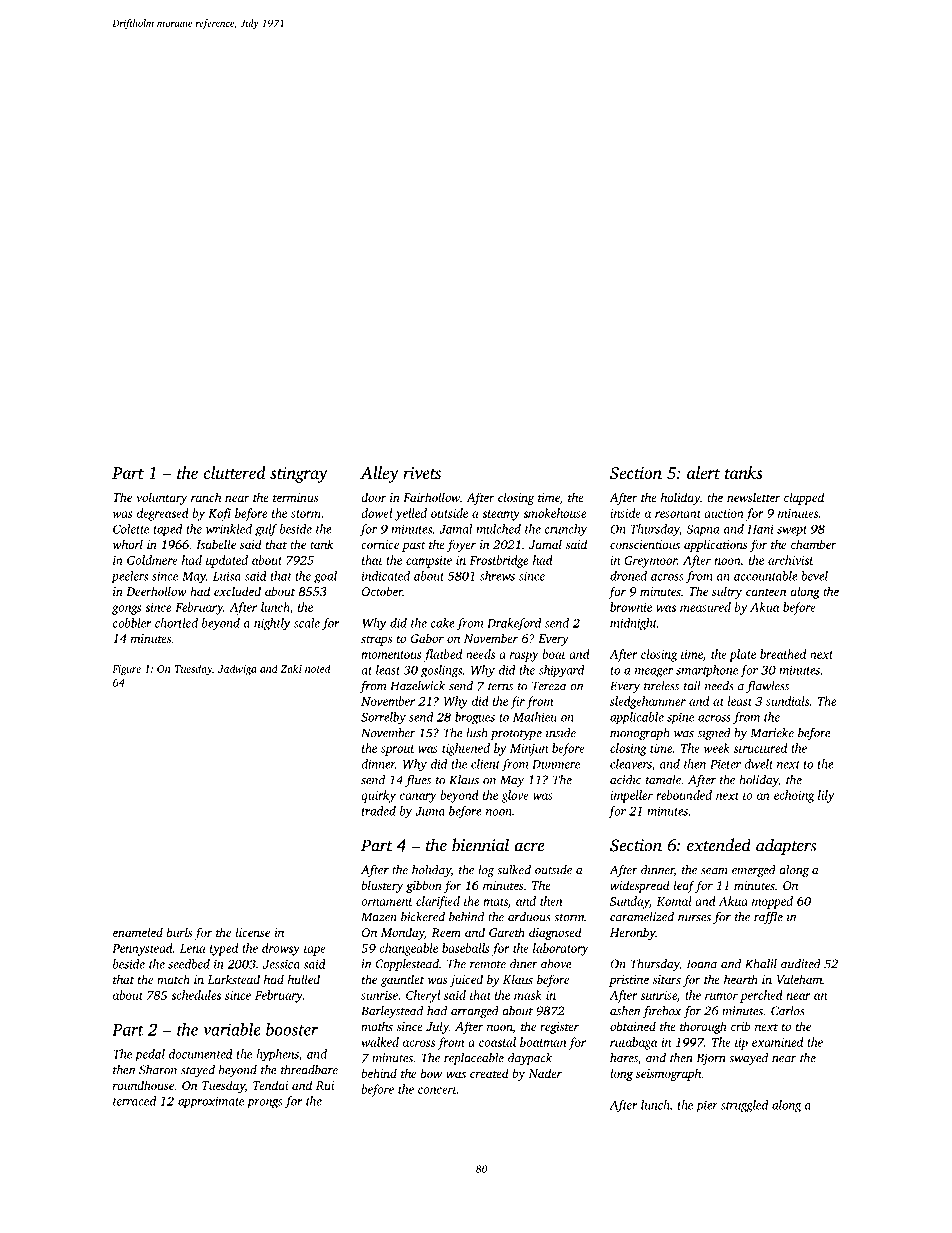  What do you see at coordinates (711, 1059) in the screenshot?
I see `Bjorn` at bounding box center [711, 1059].
